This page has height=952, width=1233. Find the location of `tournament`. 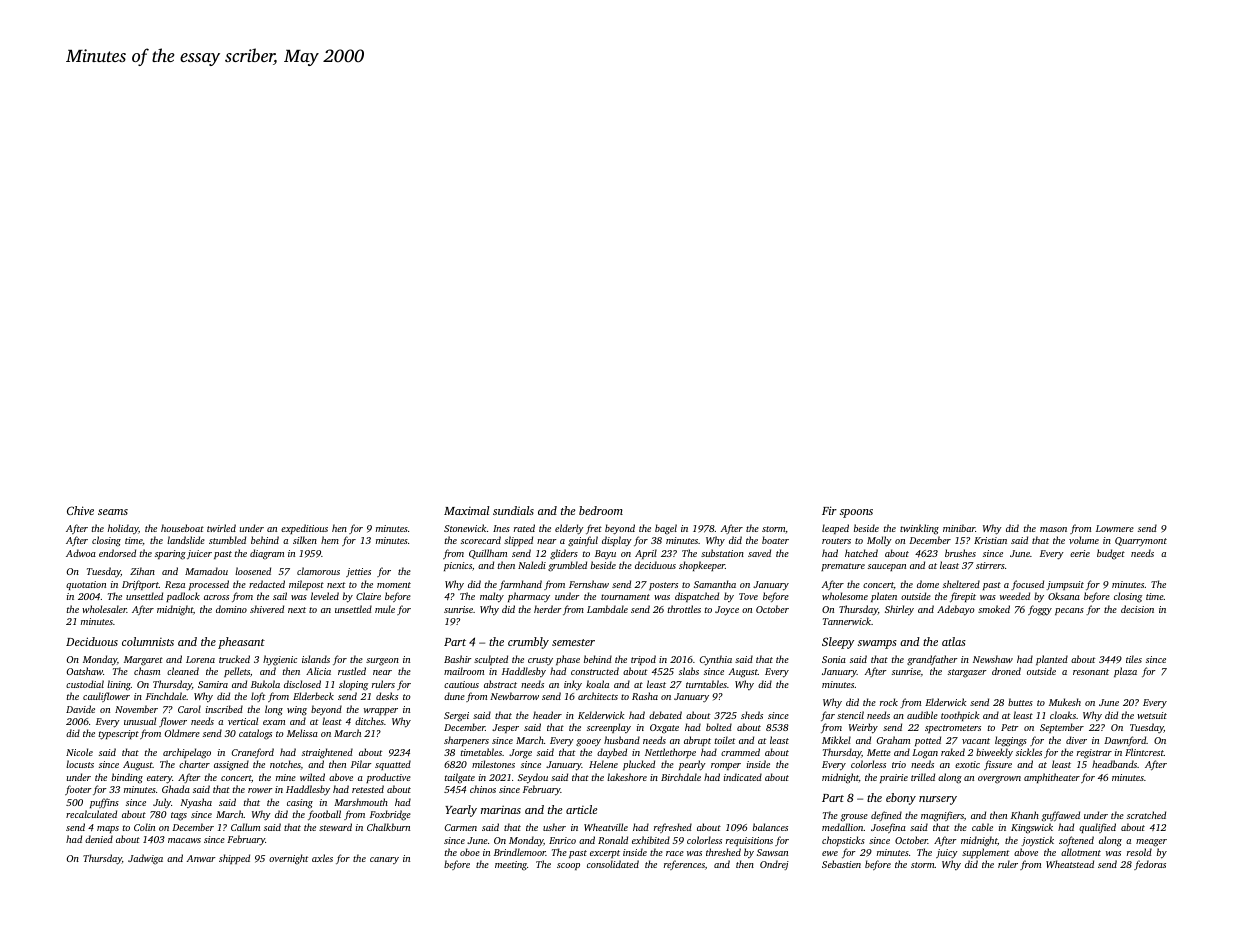

tournament is located at coordinates (625, 597).
